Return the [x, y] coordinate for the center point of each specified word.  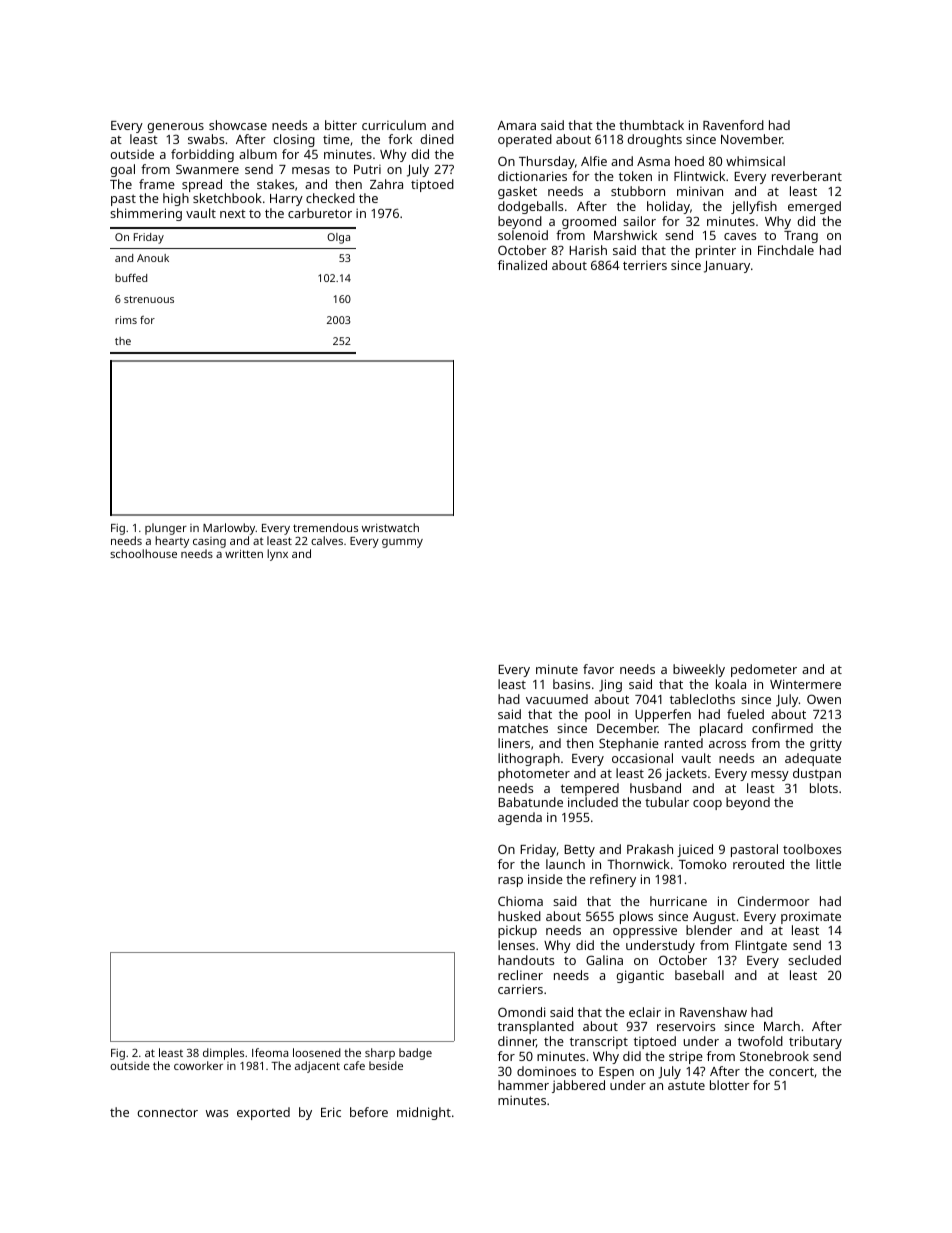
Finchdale [786, 250]
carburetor [320, 213]
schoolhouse [143, 553]
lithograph [529, 759]
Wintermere [805, 684]
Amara [516, 125]
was [217, 1113]
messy [770, 776]
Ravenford [733, 125]
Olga [338, 238]
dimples [223, 1054]
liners [514, 743]
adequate [813, 759]
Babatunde [530, 802]
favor [598, 669]
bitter [341, 125]
